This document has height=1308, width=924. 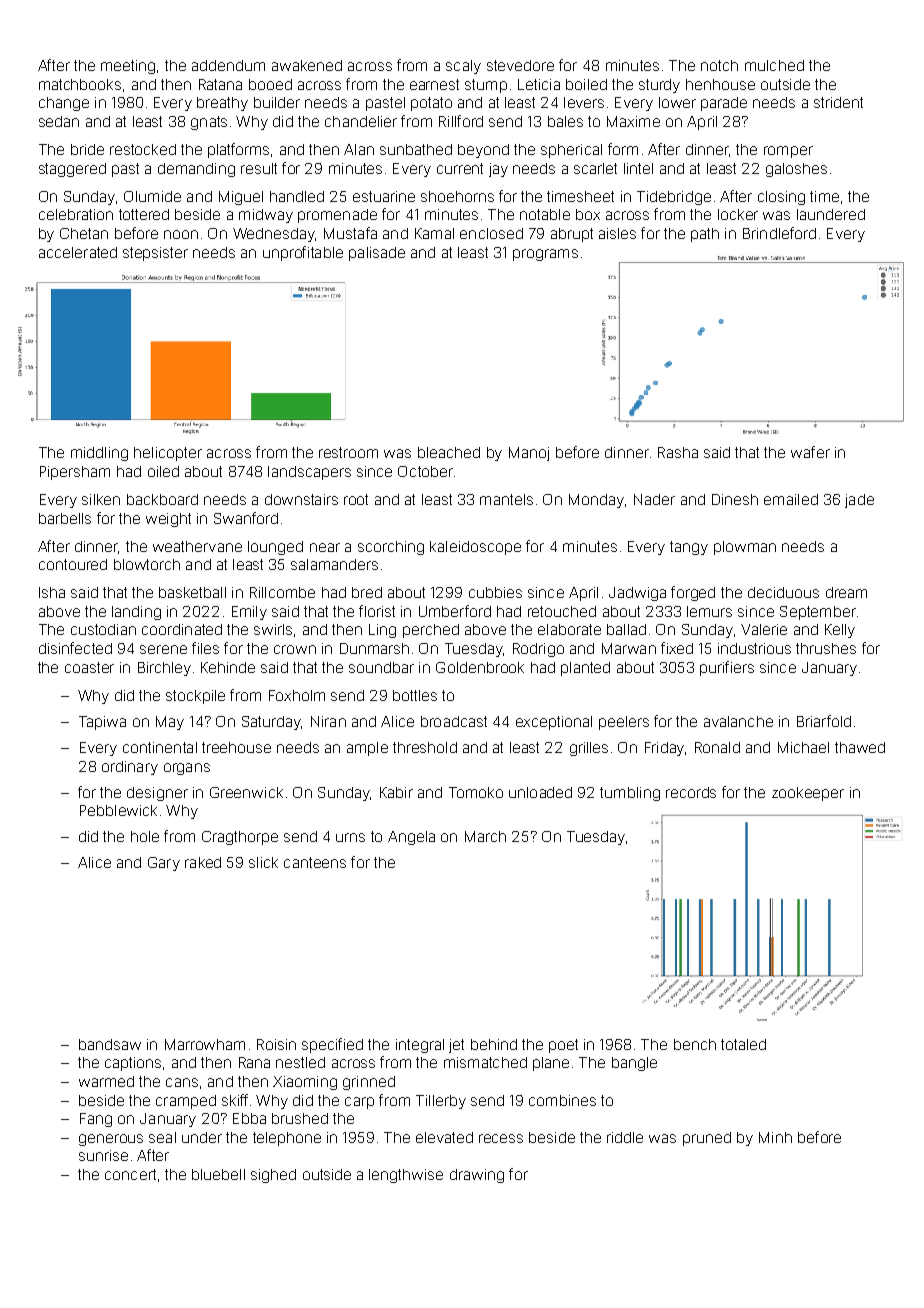 I want to click on perched, so click(x=431, y=631).
